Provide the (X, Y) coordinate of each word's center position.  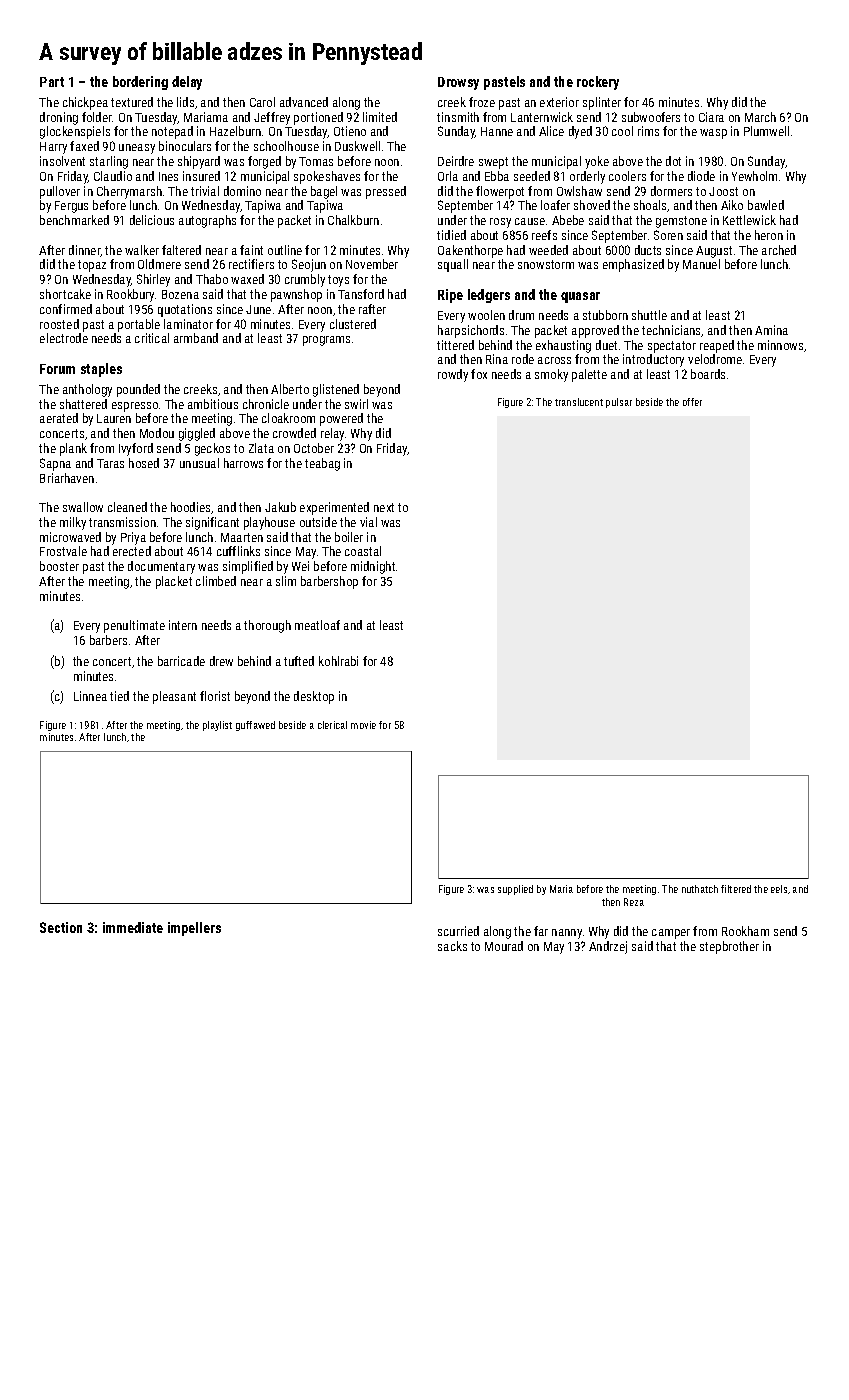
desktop (314, 697)
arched (779, 250)
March (760, 117)
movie (363, 725)
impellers (194, 929)
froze (482, 102)
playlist (217, 726)
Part (52, 82)
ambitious (213, 404)
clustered (353, 324)
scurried (458, 931)
